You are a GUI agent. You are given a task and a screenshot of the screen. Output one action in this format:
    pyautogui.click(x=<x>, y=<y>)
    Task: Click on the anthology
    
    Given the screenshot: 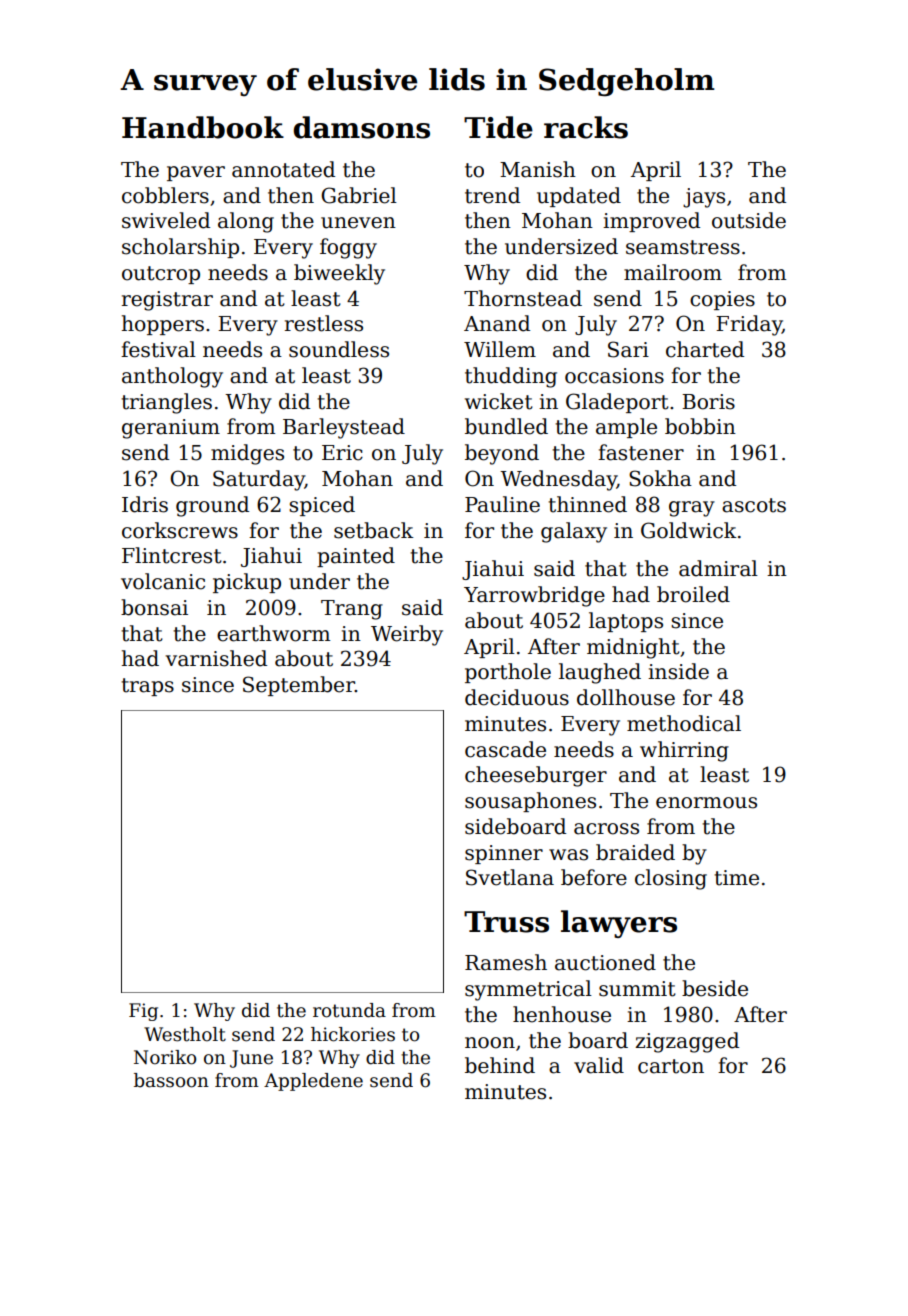 What is the action you would take?
    pyautogui.click(x=172, y=377)
